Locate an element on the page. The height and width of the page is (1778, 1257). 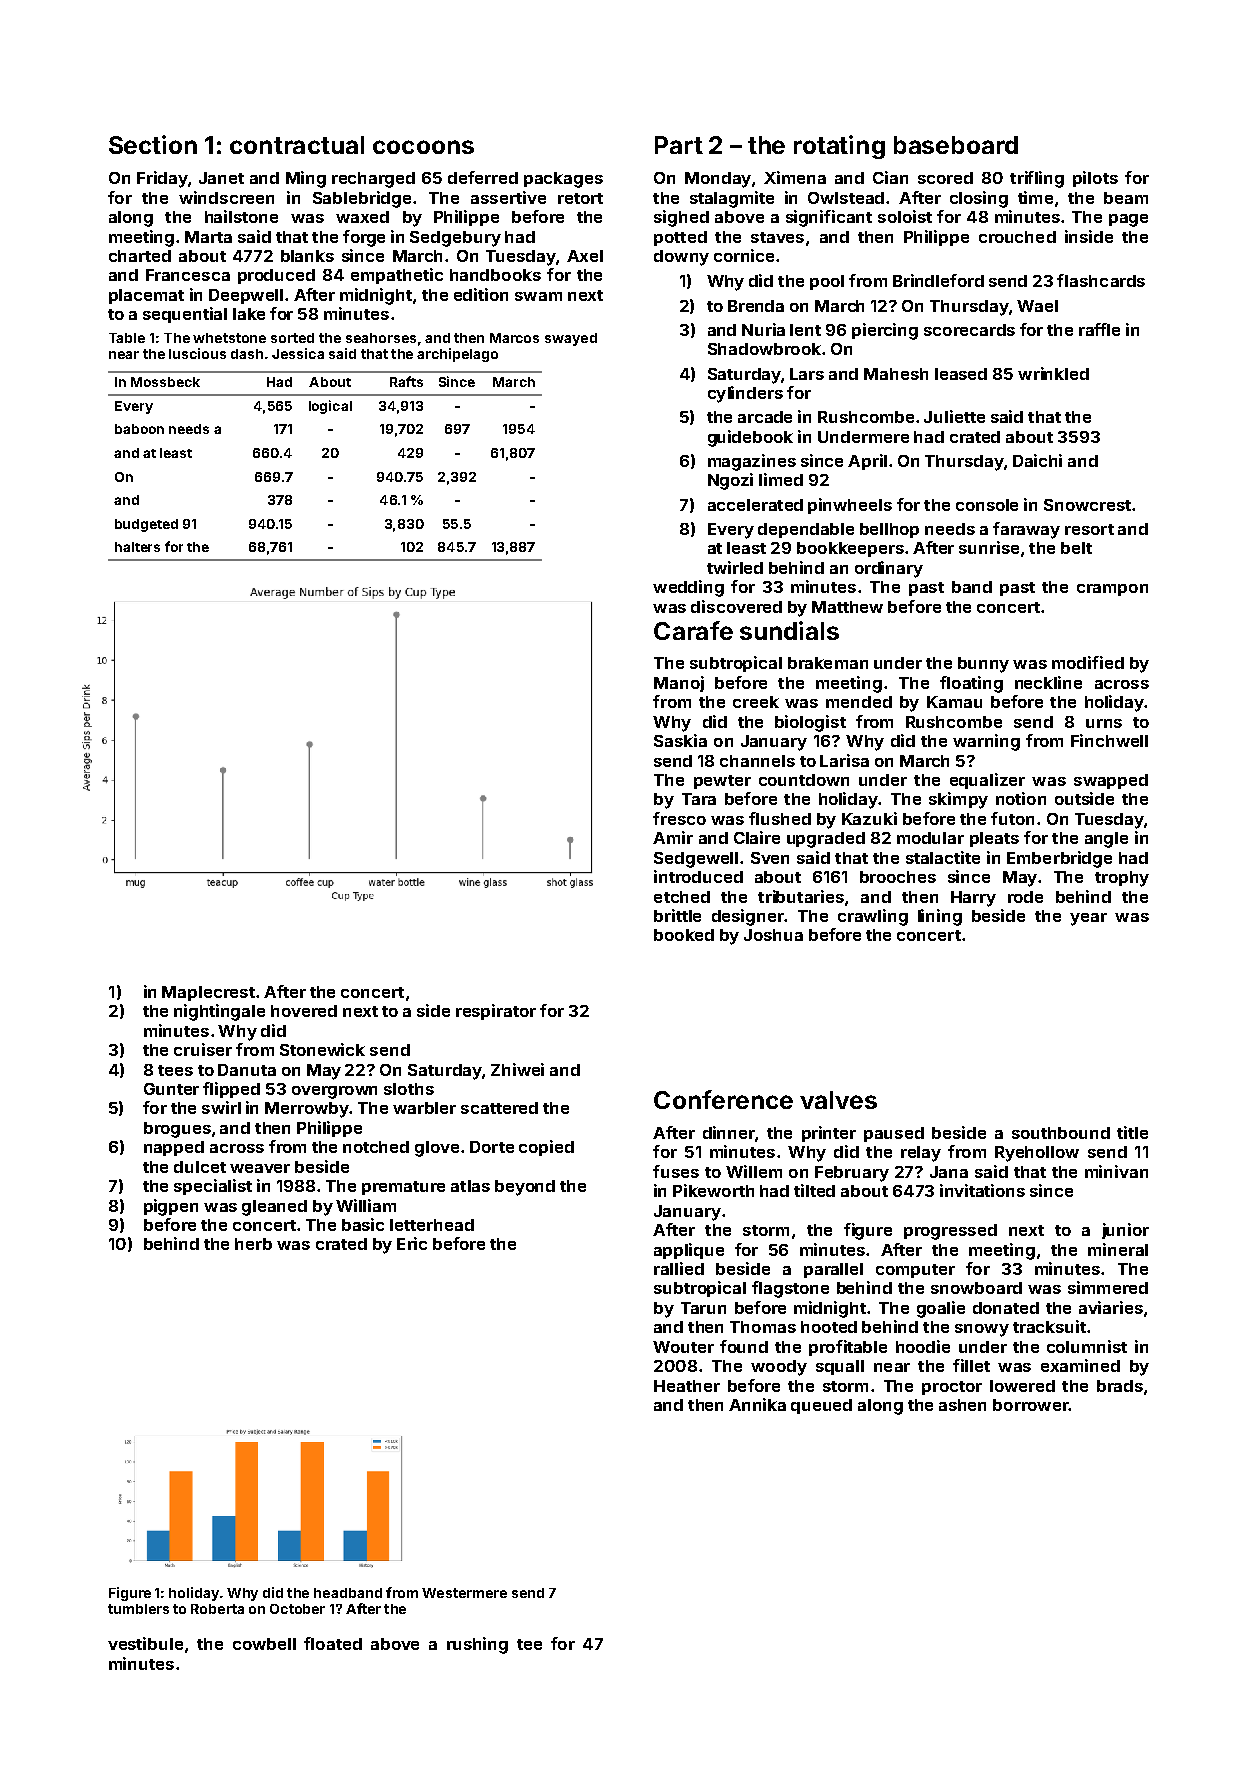
Part is located at coordinates (679, 145).
